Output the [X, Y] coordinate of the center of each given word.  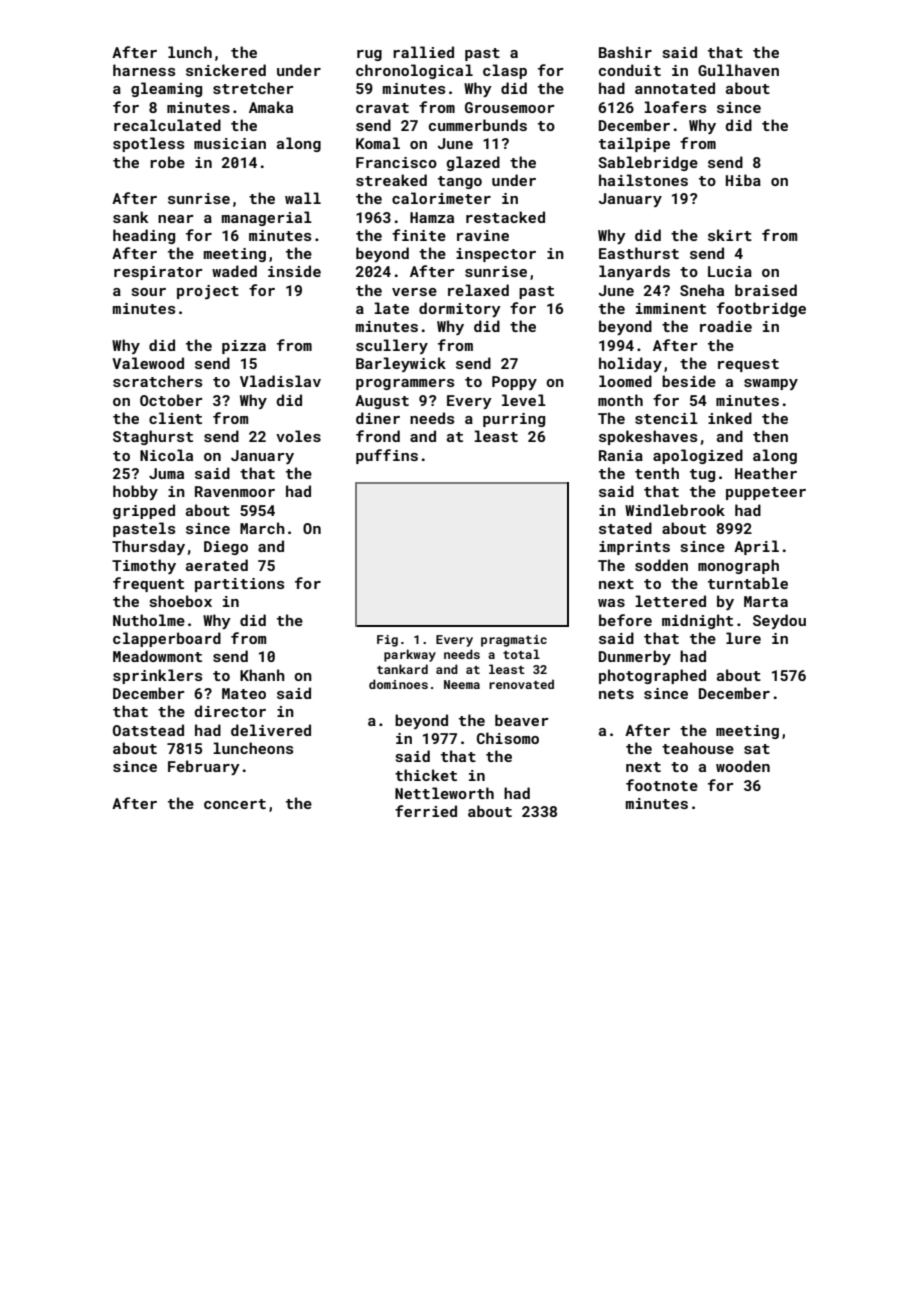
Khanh [262, 675]
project [208, 292]
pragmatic [514, 641]
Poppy [514, 383]
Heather [766, 473]
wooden [743, 766]
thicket [426, 775]
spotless [148, 144]
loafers [675, 107]
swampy [771, 384]
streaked [391, 180]
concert [235, 804]
